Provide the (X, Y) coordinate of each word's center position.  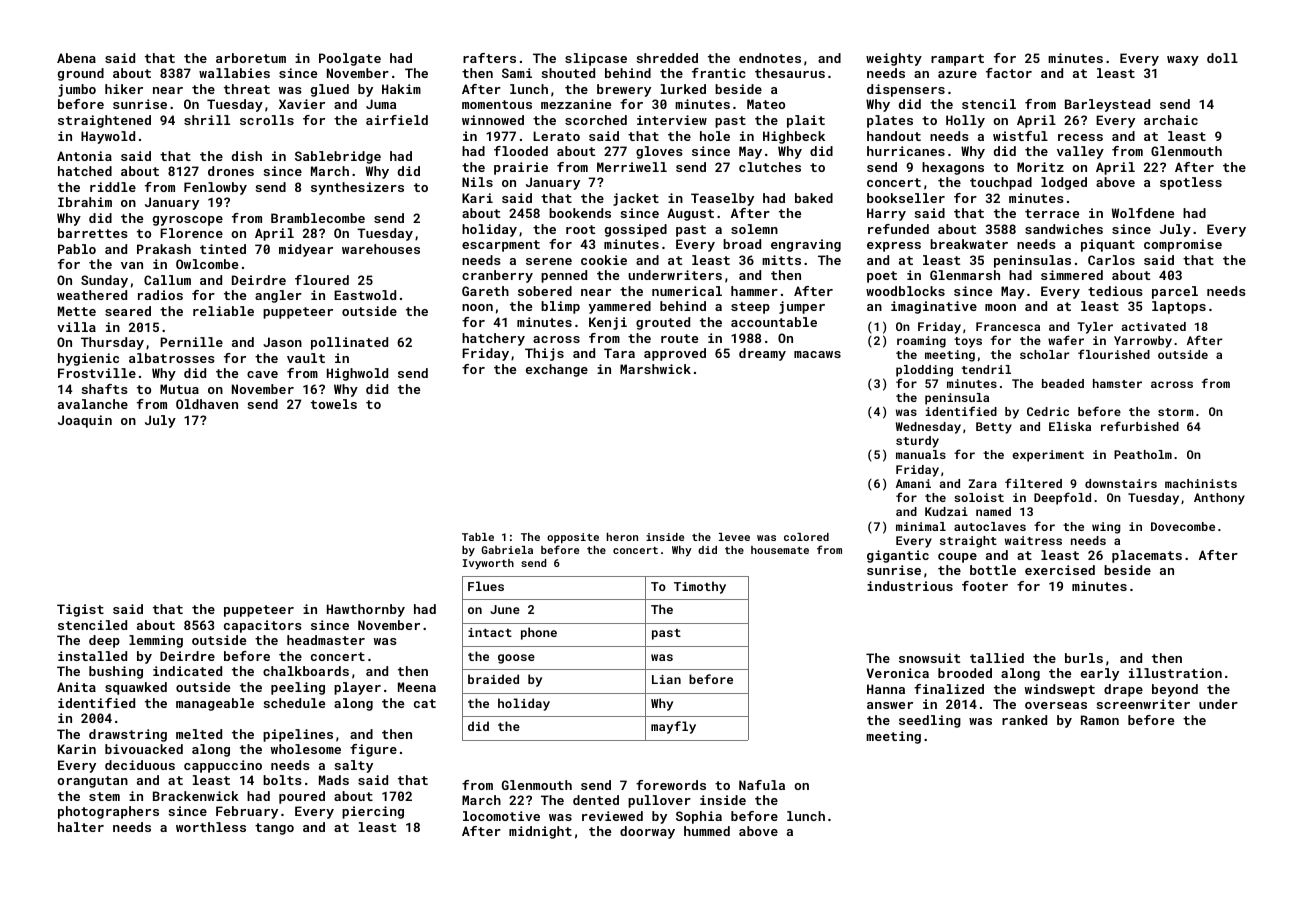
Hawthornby (366, 610)
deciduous (140, 765)
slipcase (596, 59)
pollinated (349, 343)
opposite (573, 538)
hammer (754, 291)
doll (1222, 58)
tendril (986, 369)
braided (493, 679)
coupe (957, 558)
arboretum (251, 58)
